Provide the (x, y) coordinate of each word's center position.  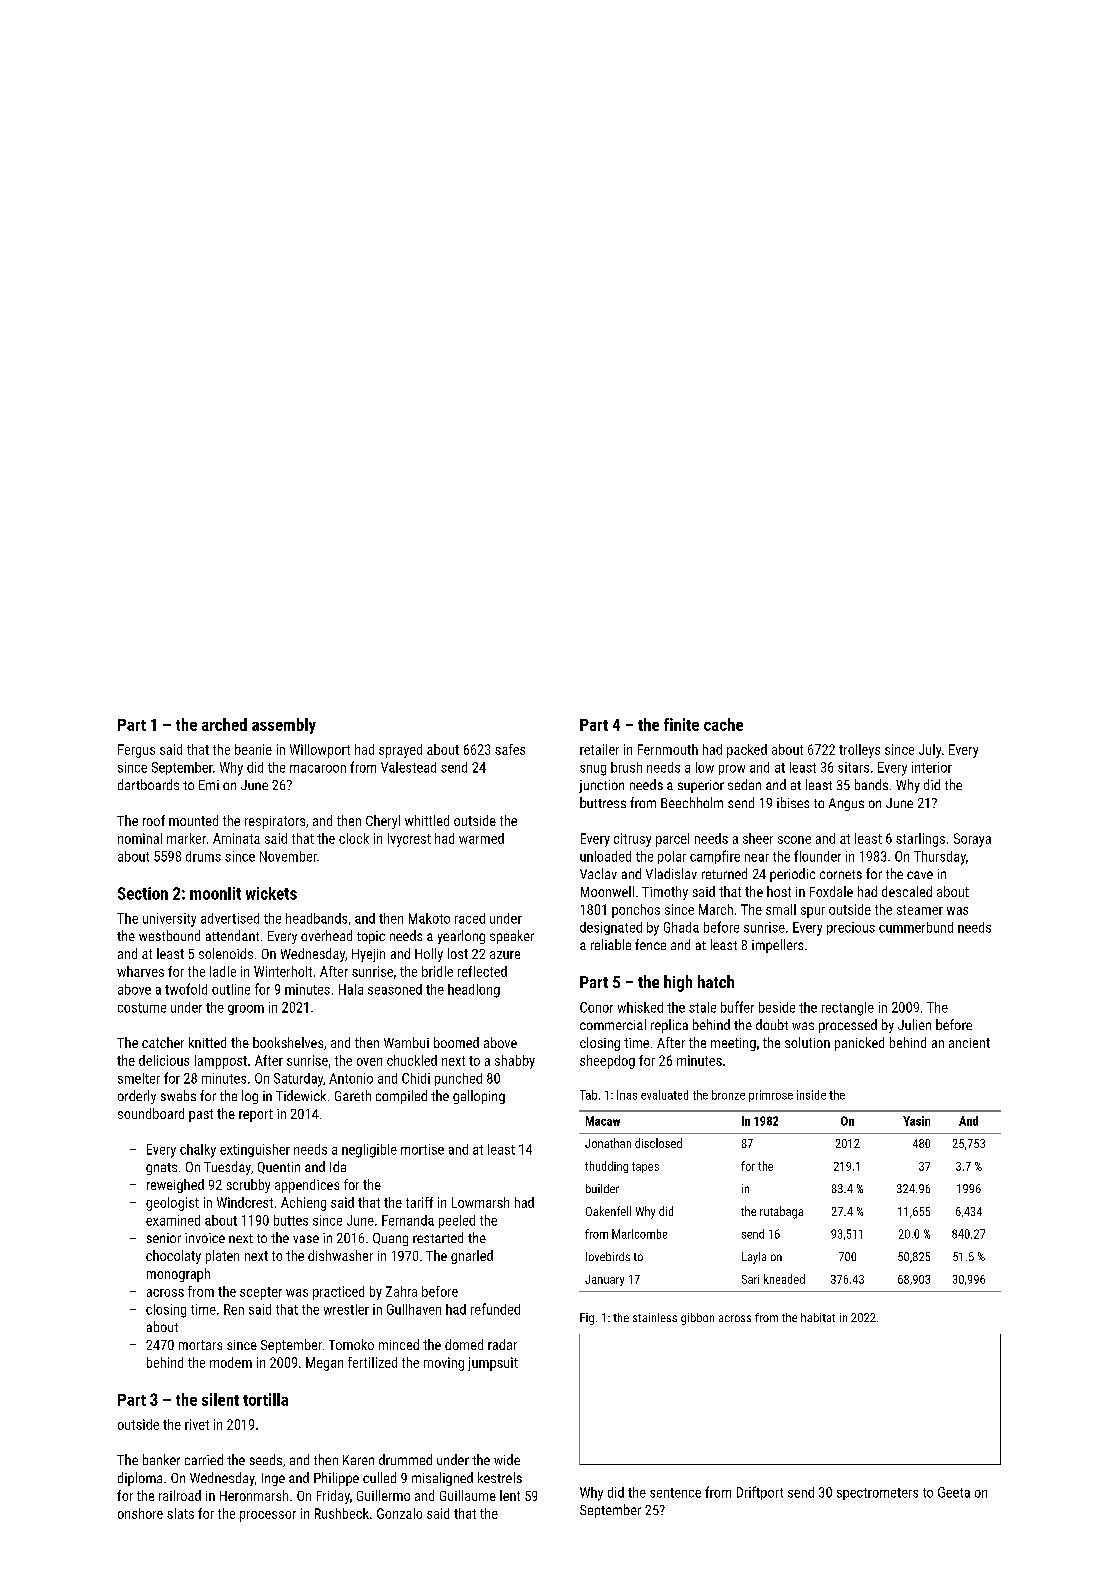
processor (268, 1516)
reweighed (175, 1186)
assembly (284, 726)
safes (510, 749)
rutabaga (781, 1212)
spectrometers (877, 1494)
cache (723, 724)
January (604, 1280)
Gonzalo (399, 1513)
